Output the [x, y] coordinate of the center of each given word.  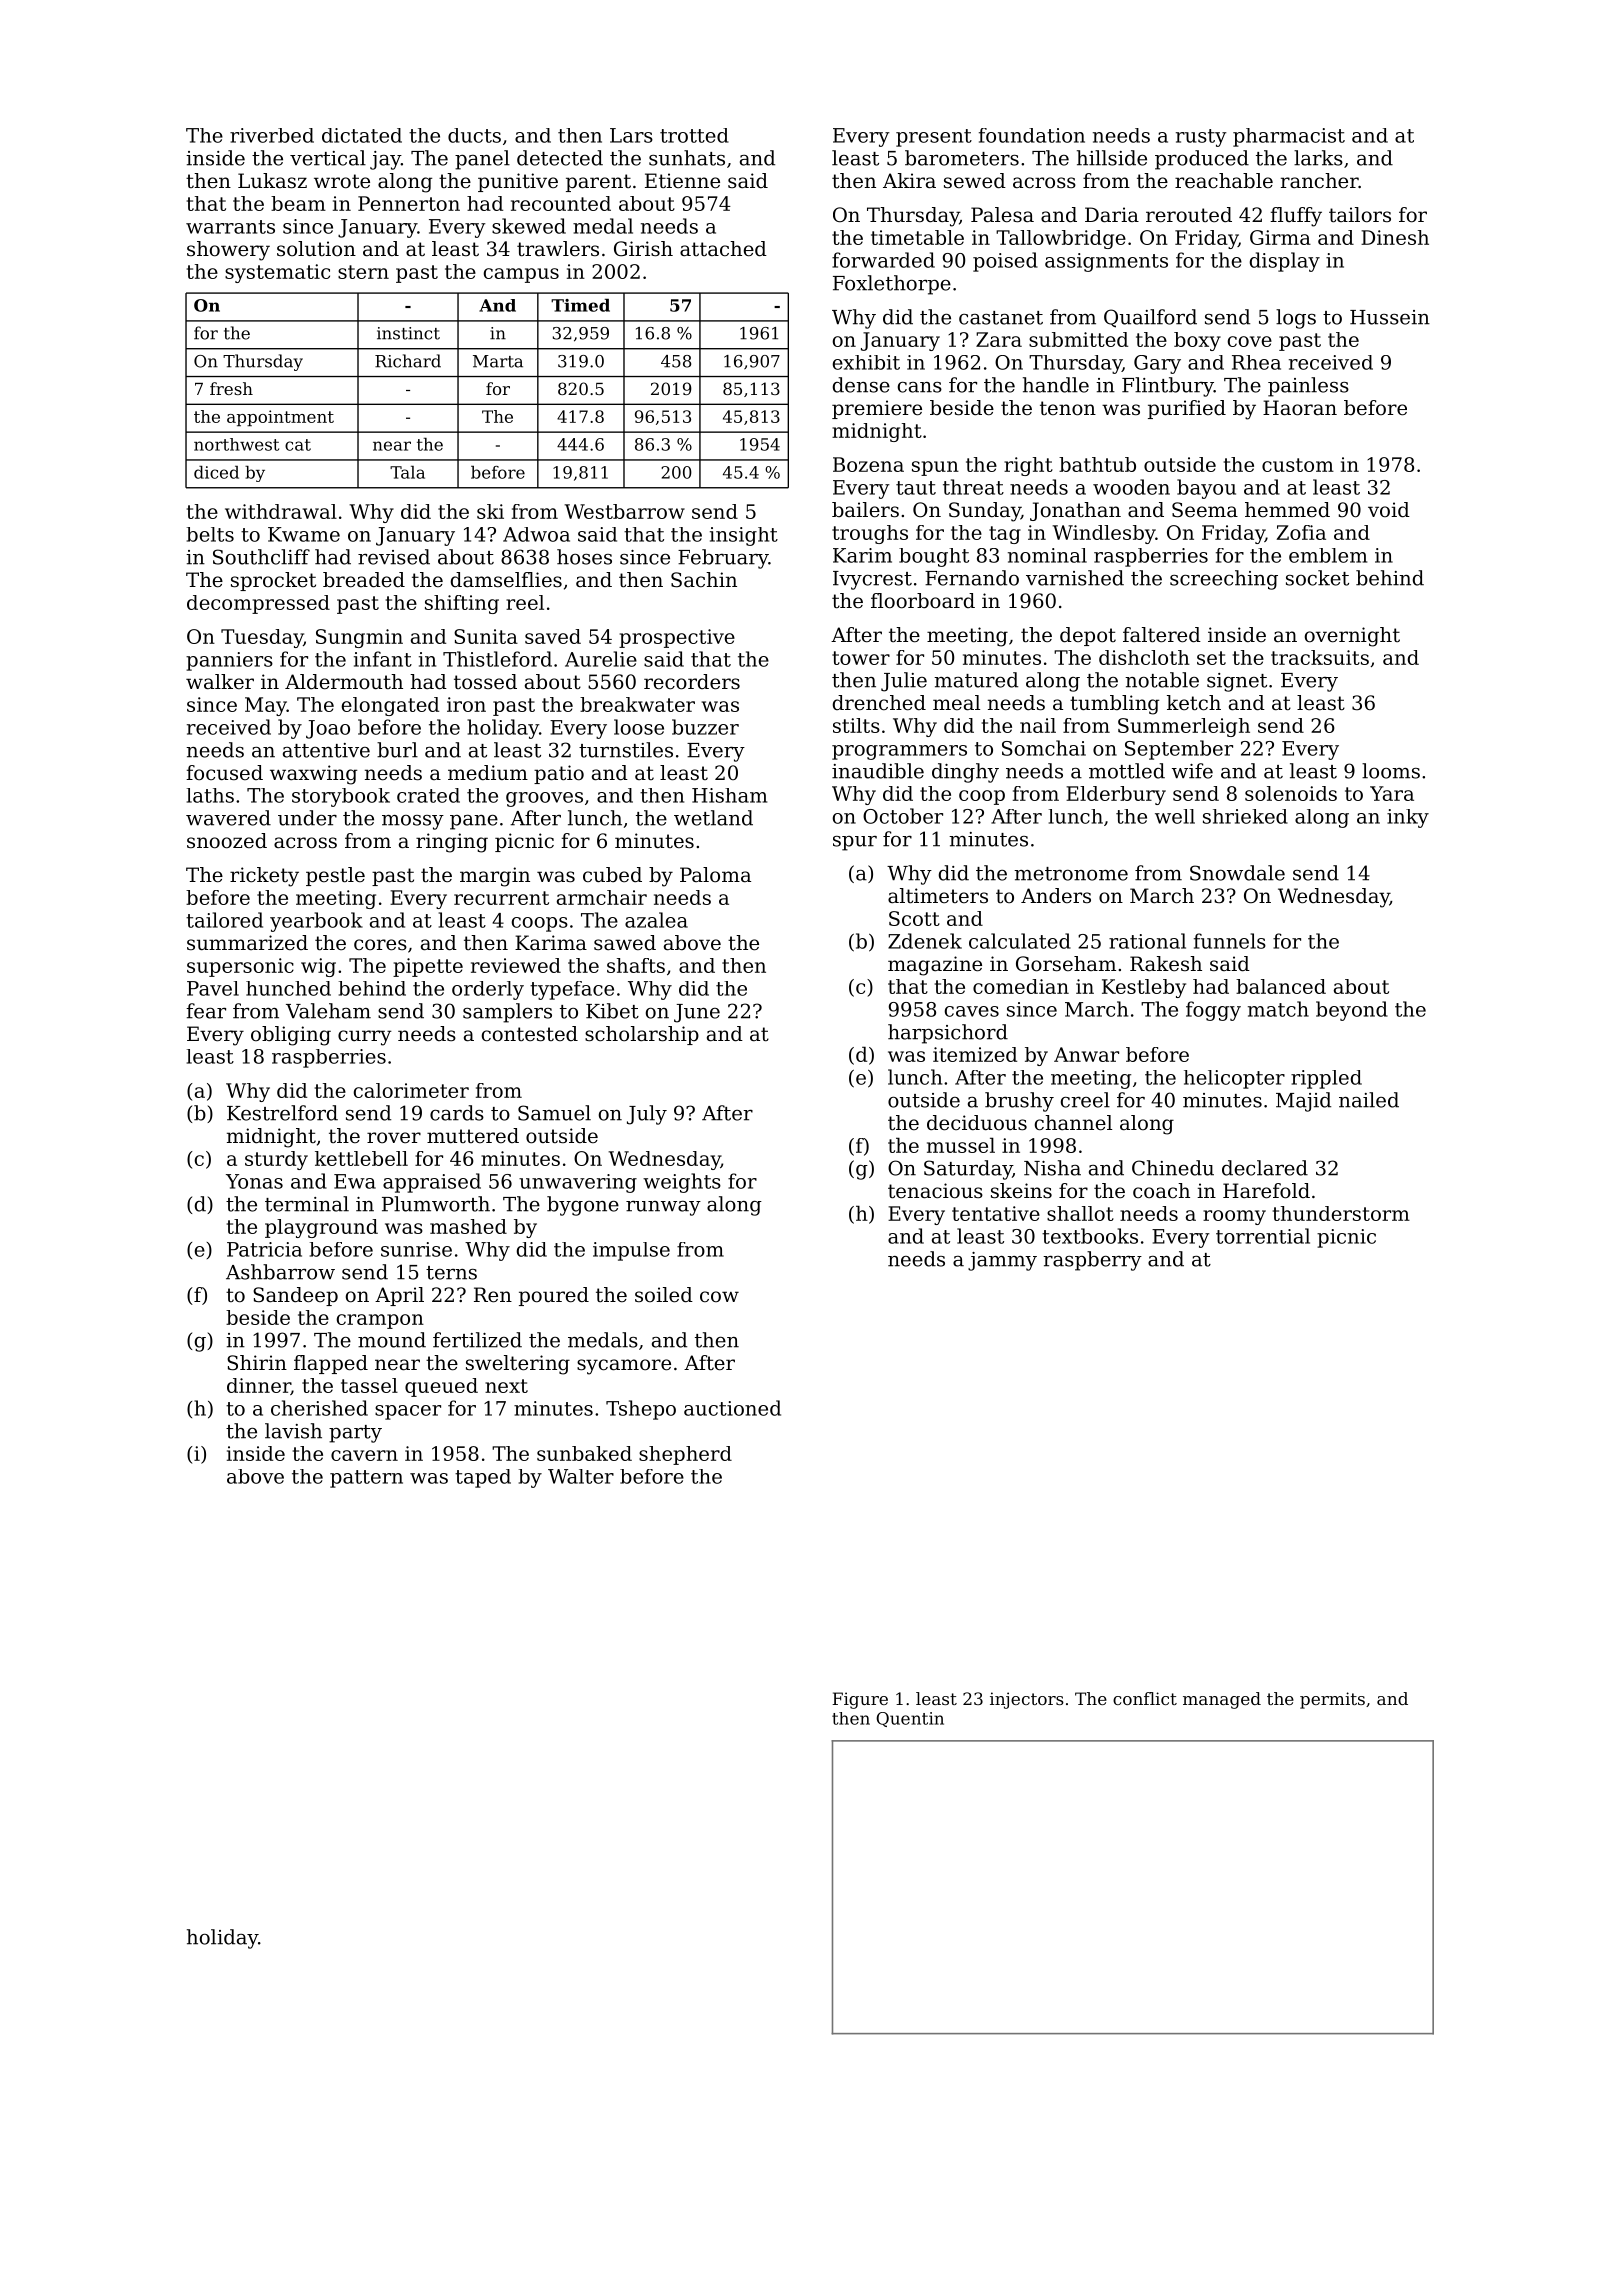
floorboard [923, 601]
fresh [231, 388]
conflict [1145, 1698]
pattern [366, 1479]
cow [719, 1296]
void [1389, 510]
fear [206, 1011]
